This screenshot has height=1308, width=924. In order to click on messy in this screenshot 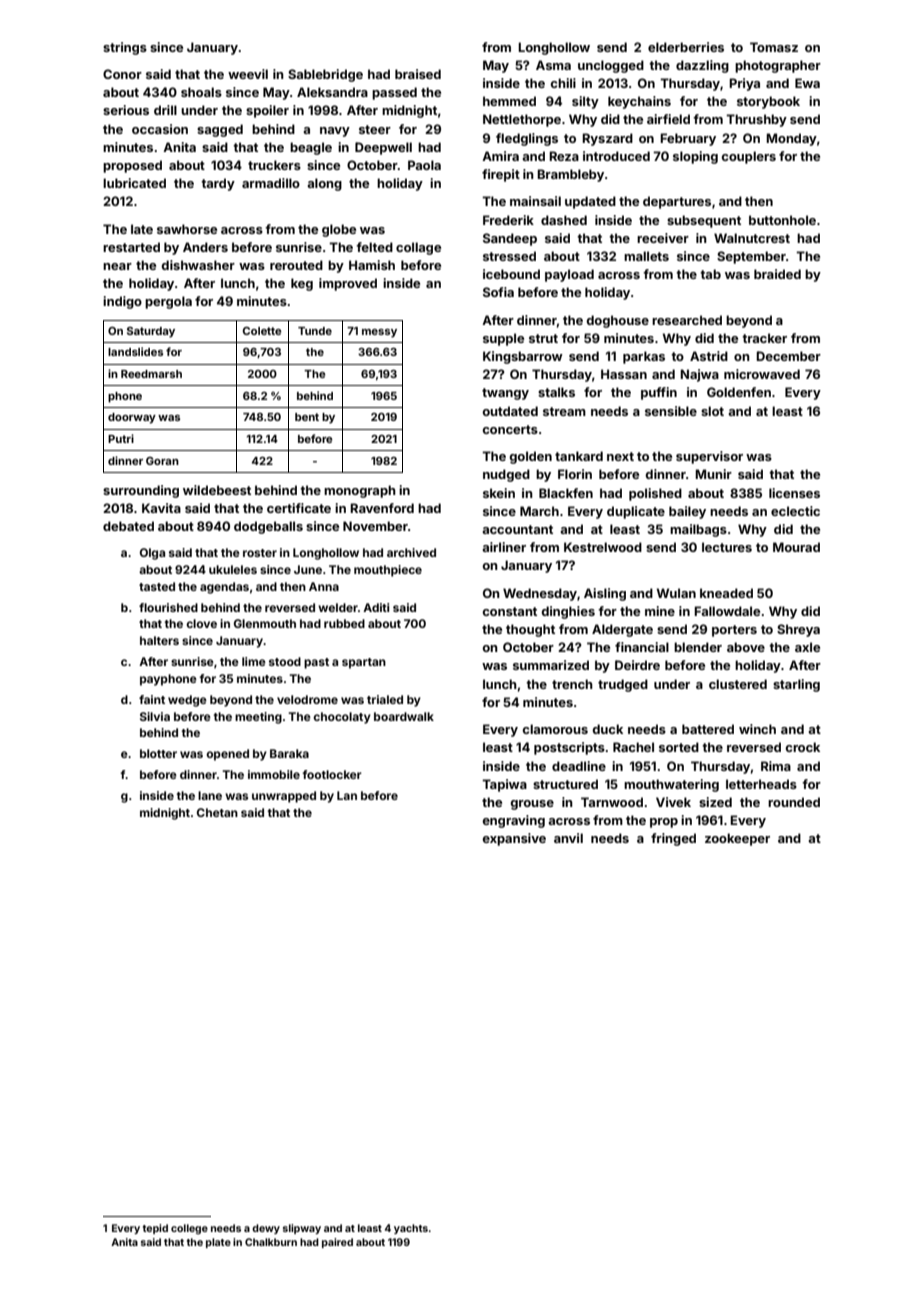, I will do `click(379, 333)`.
